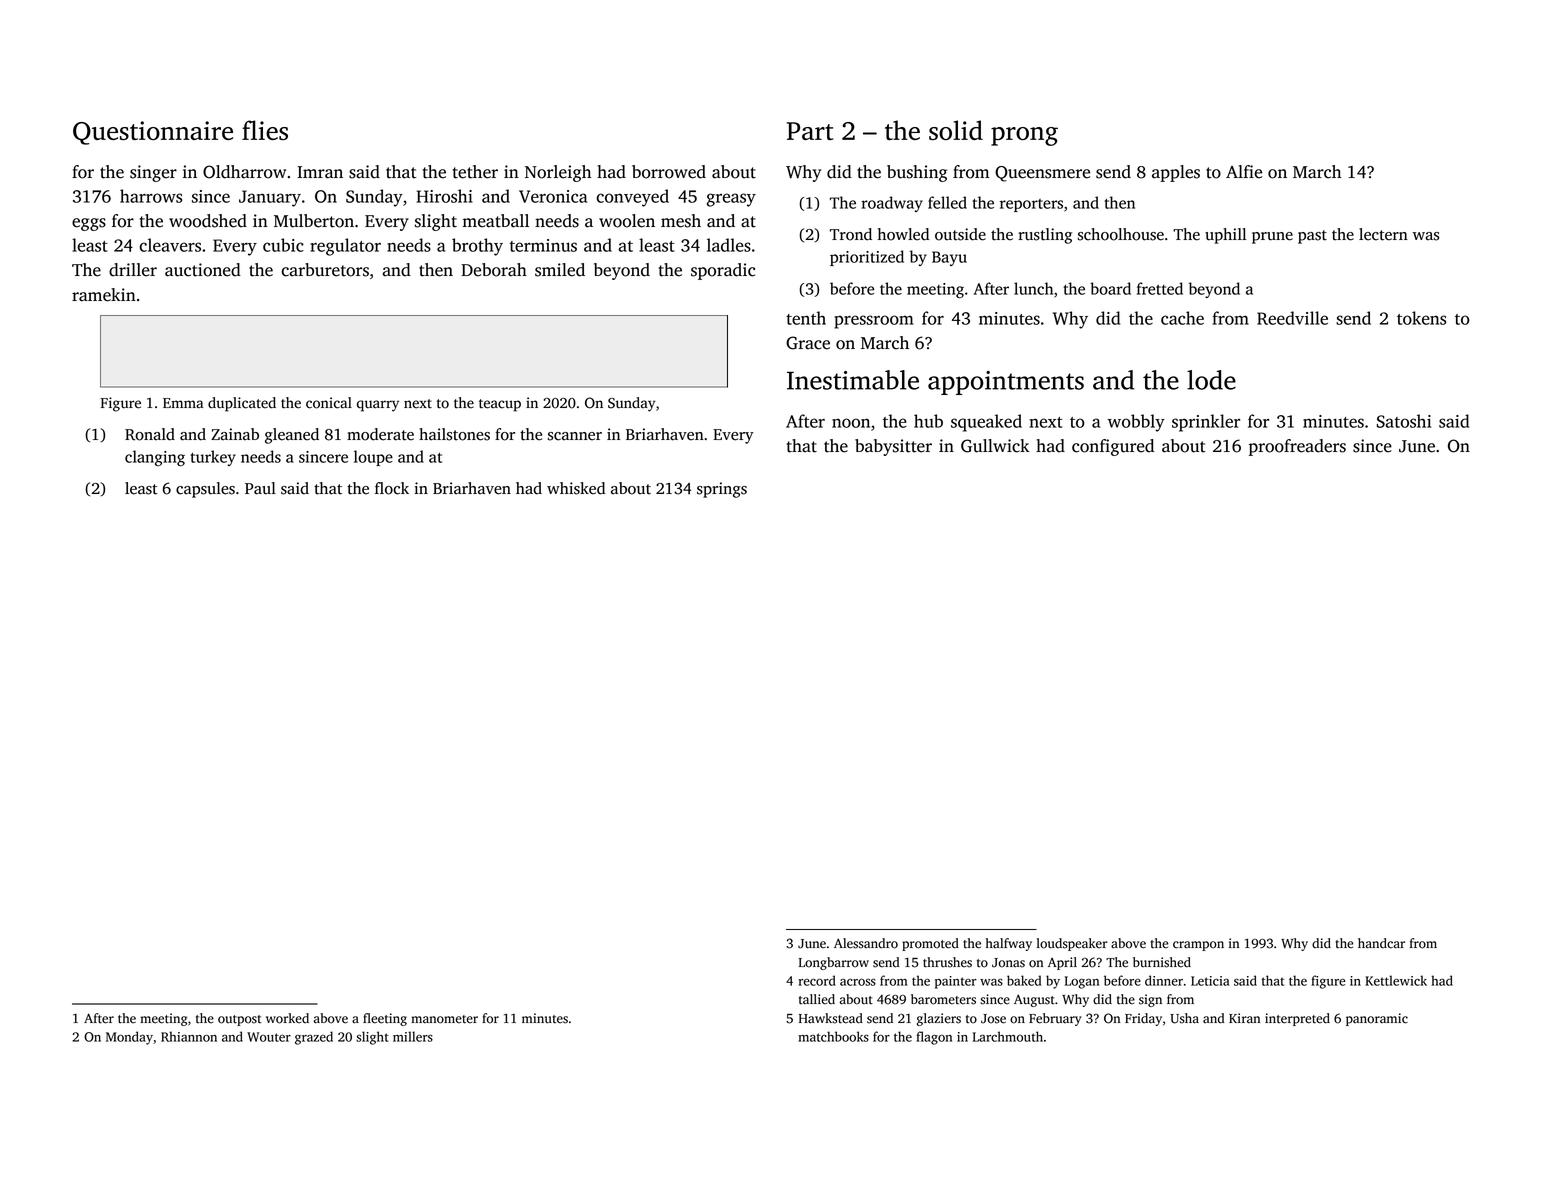 This screenshot has height=1192, width=1542. What do you see at coordinates (500, 405) in the screenshot?
I see `teacup` at bounding box center [500, 405].
